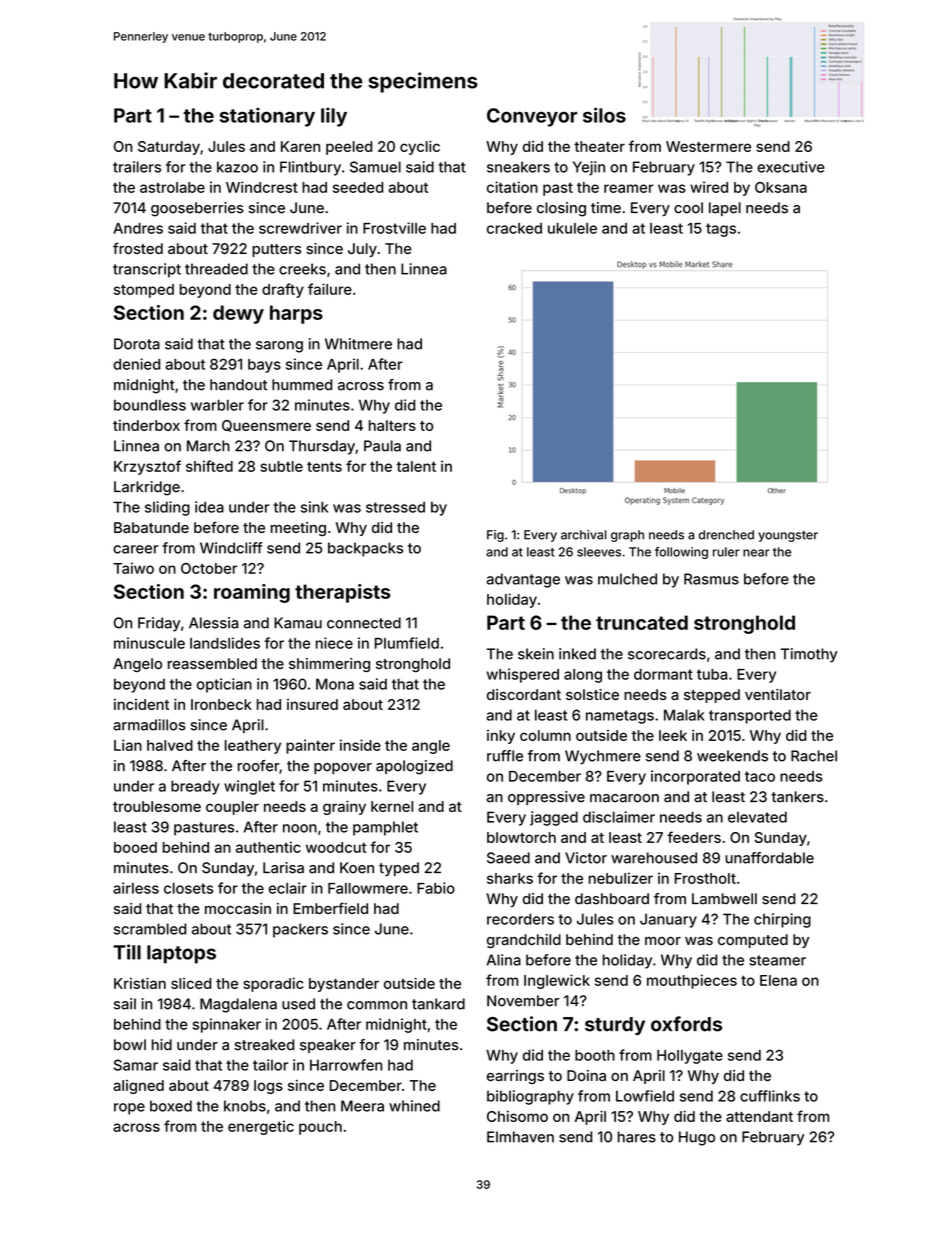 The height and width of the document is (1233, 952). I want to click on stationary, so click(267, 117).
